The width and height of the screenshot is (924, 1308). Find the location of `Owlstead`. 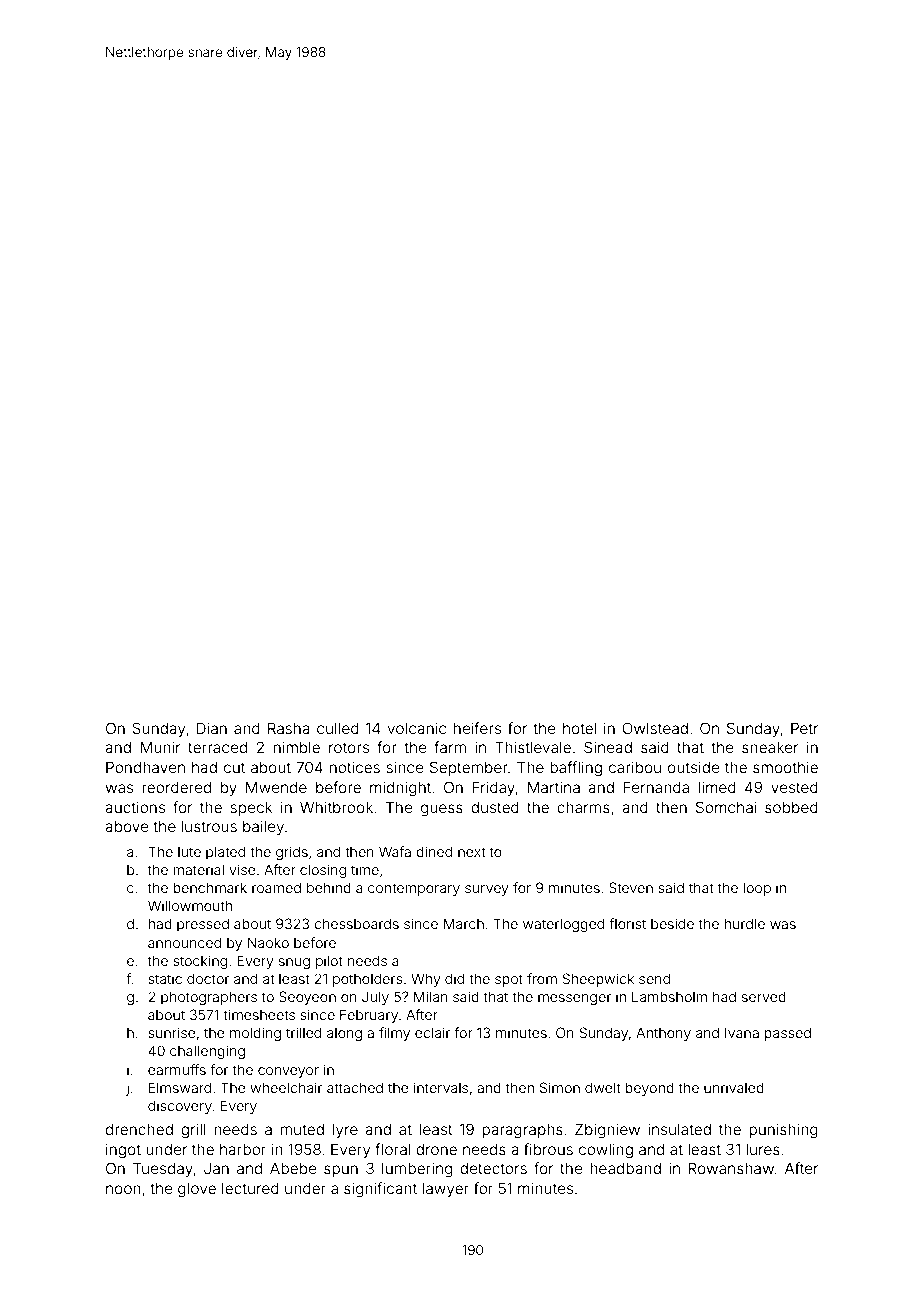

Owlstead is located at coordinates (655, 728).
